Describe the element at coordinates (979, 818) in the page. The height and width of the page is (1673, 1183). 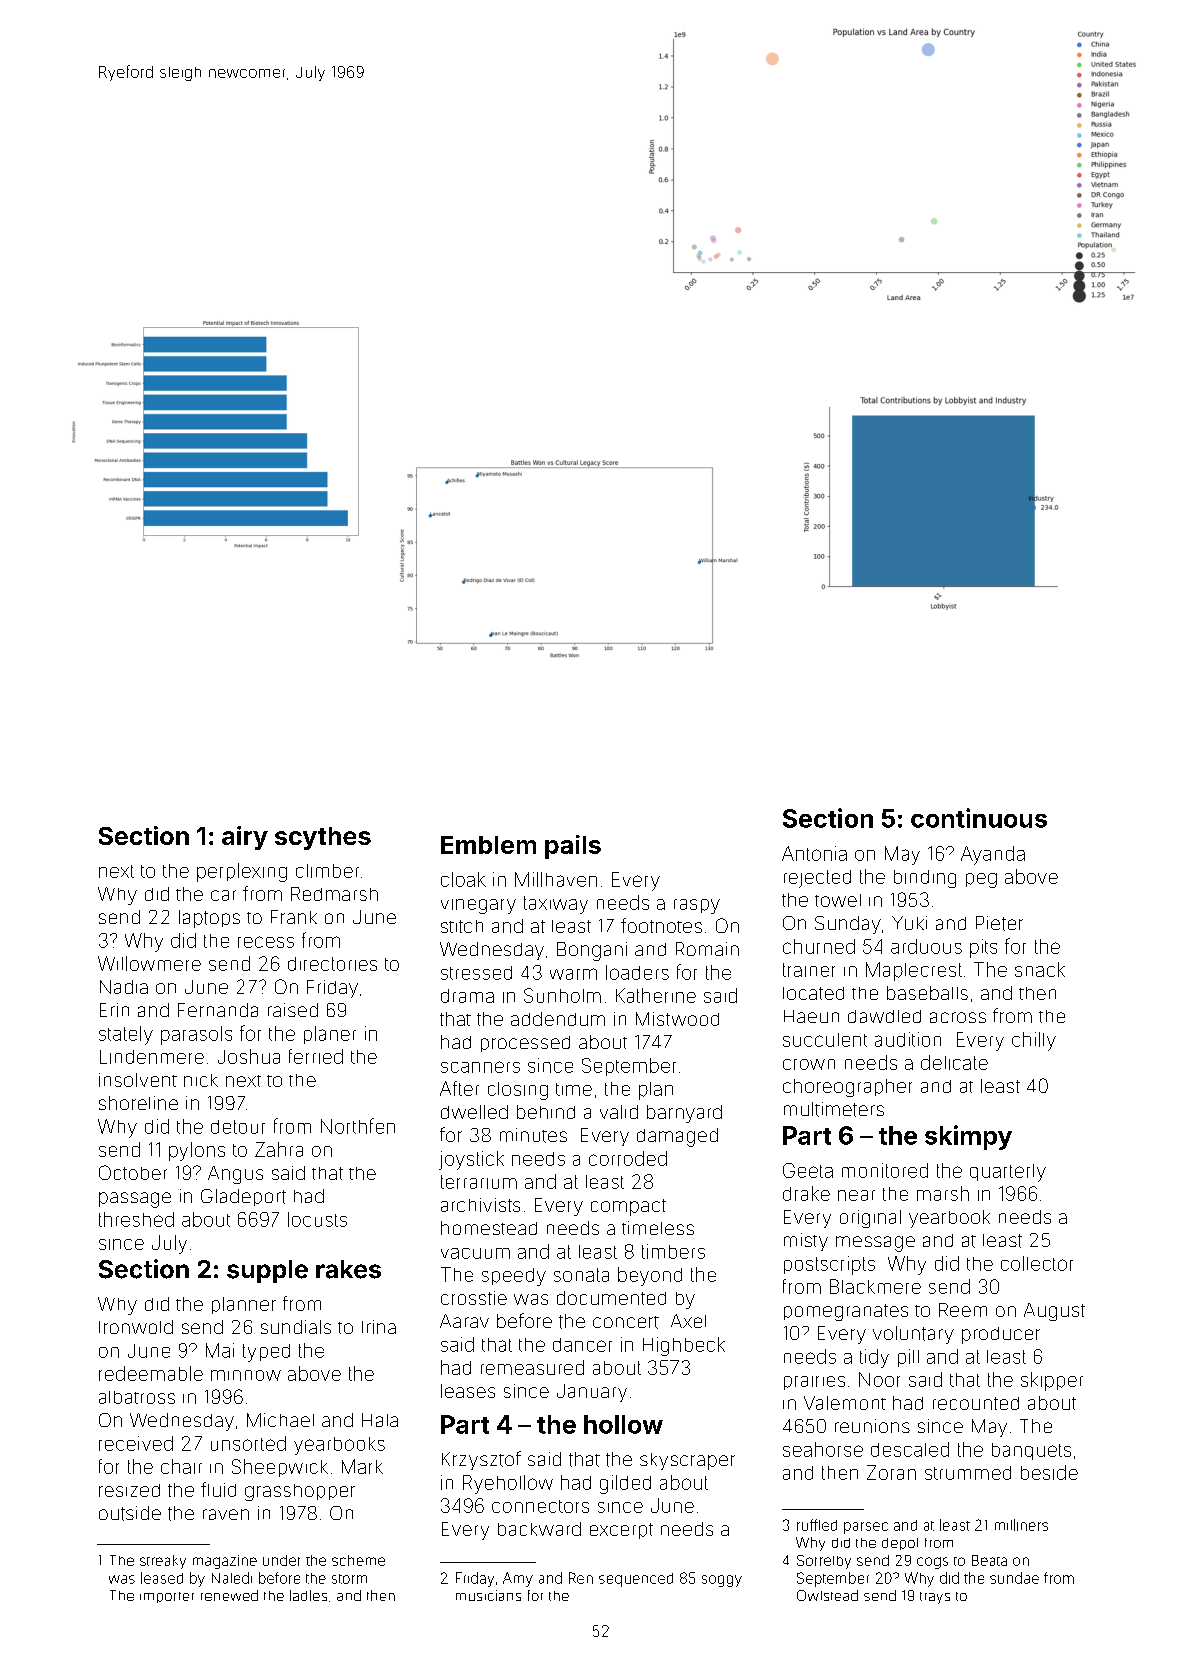
I see `continuous` at that location.
